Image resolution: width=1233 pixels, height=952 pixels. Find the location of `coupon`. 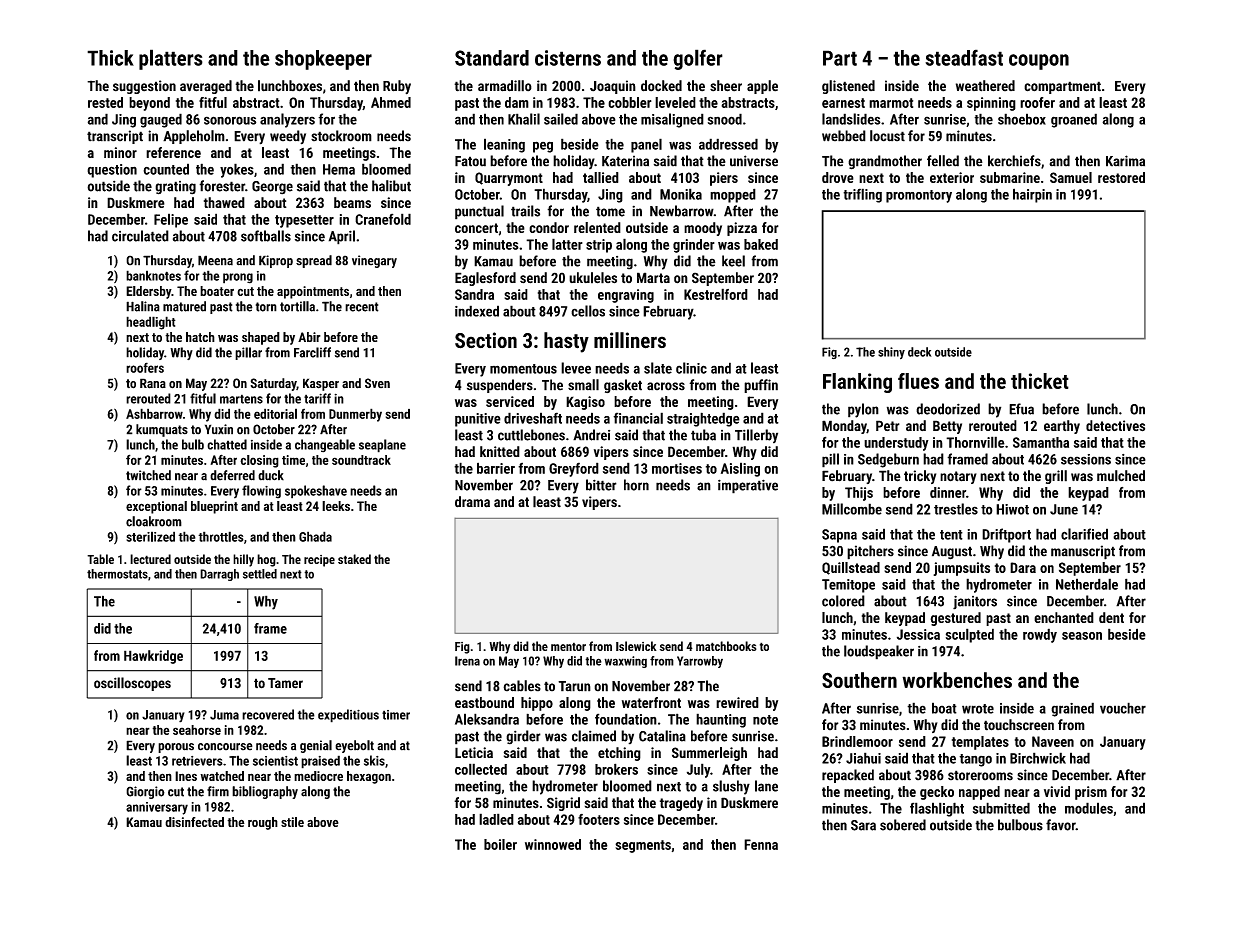

coupon is located at coordinates (1039, 62).
